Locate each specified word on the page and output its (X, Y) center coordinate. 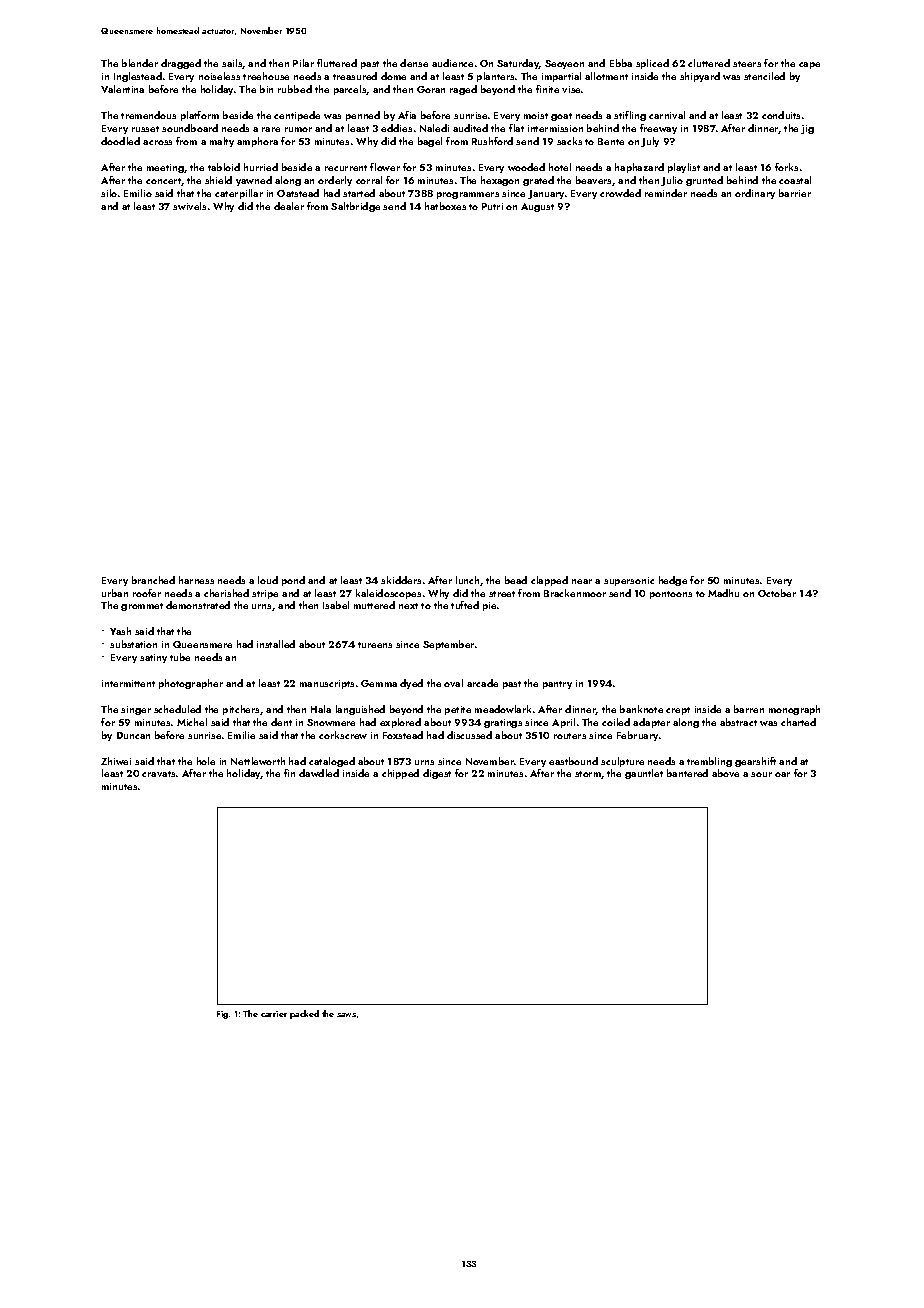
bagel (430, 142)
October (777, 593)
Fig (222, 1015)
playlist (684, 168)
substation (133, 644)
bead (516, 580)
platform (200, 116)
